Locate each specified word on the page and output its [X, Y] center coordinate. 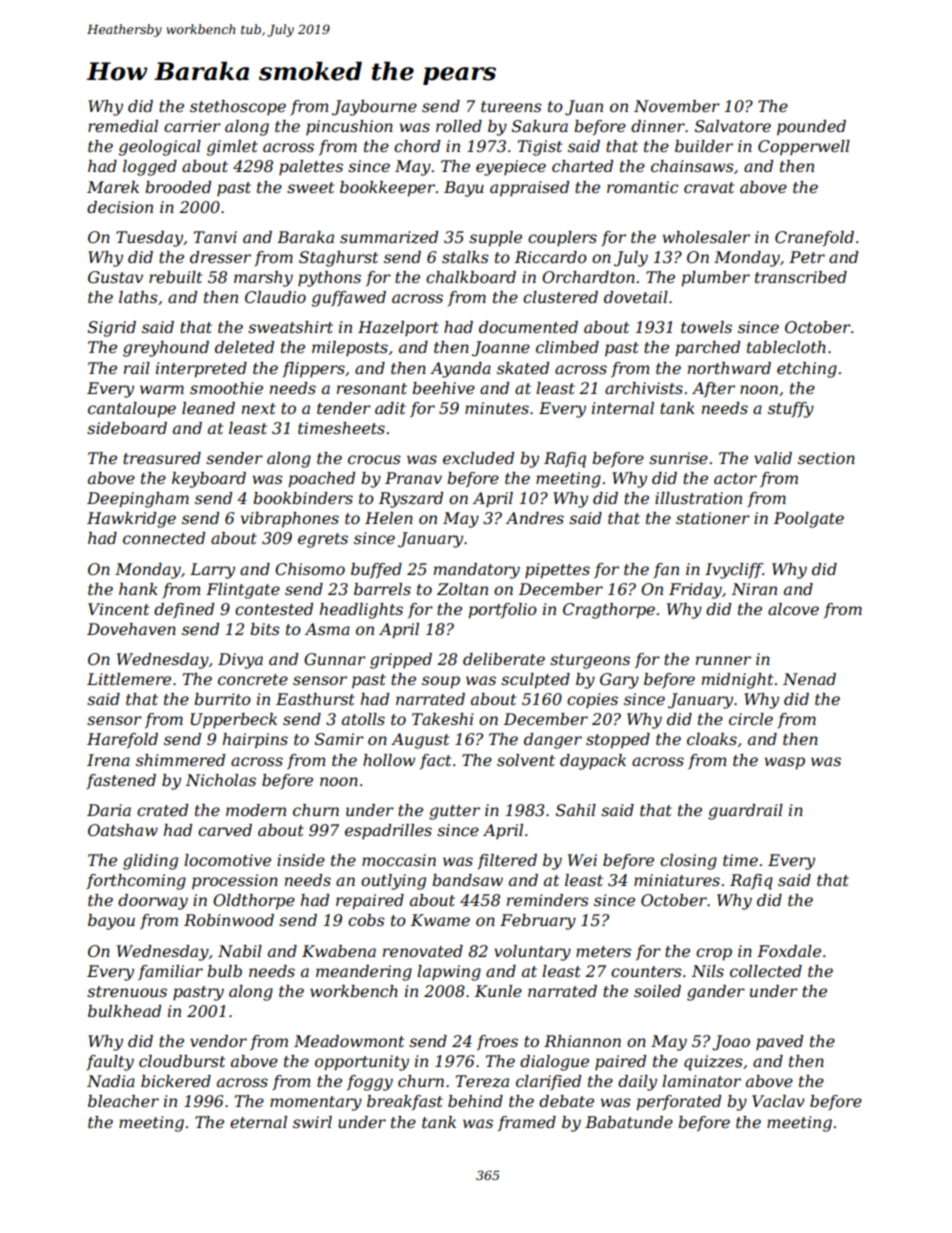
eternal [258, 1122]
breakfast [405, 1102]
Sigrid [112, 329]
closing [688, 862]
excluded [478, 458]
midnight [737, 681]
